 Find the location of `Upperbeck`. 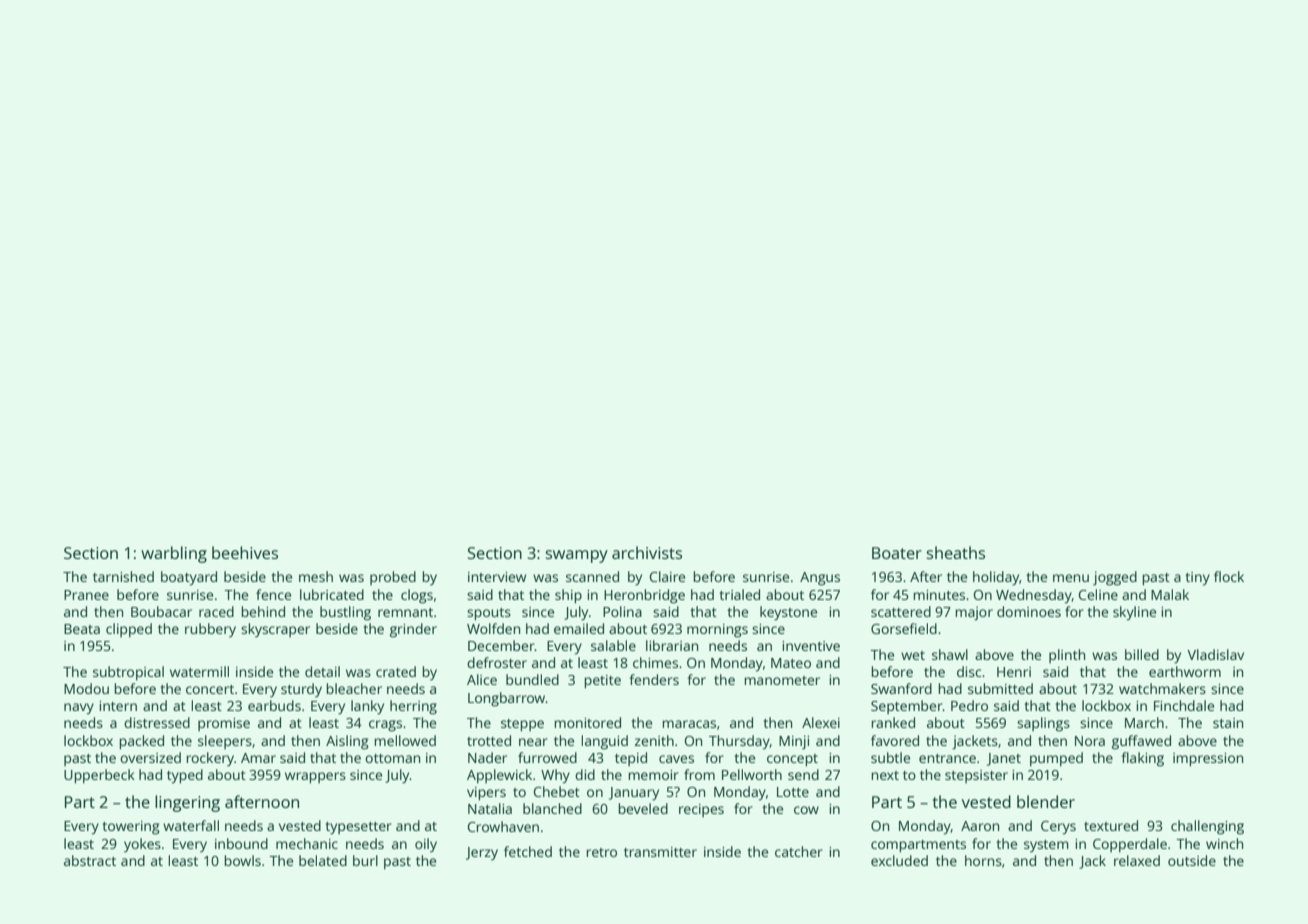

Upperbeck is located at coordinates (99, 776).
